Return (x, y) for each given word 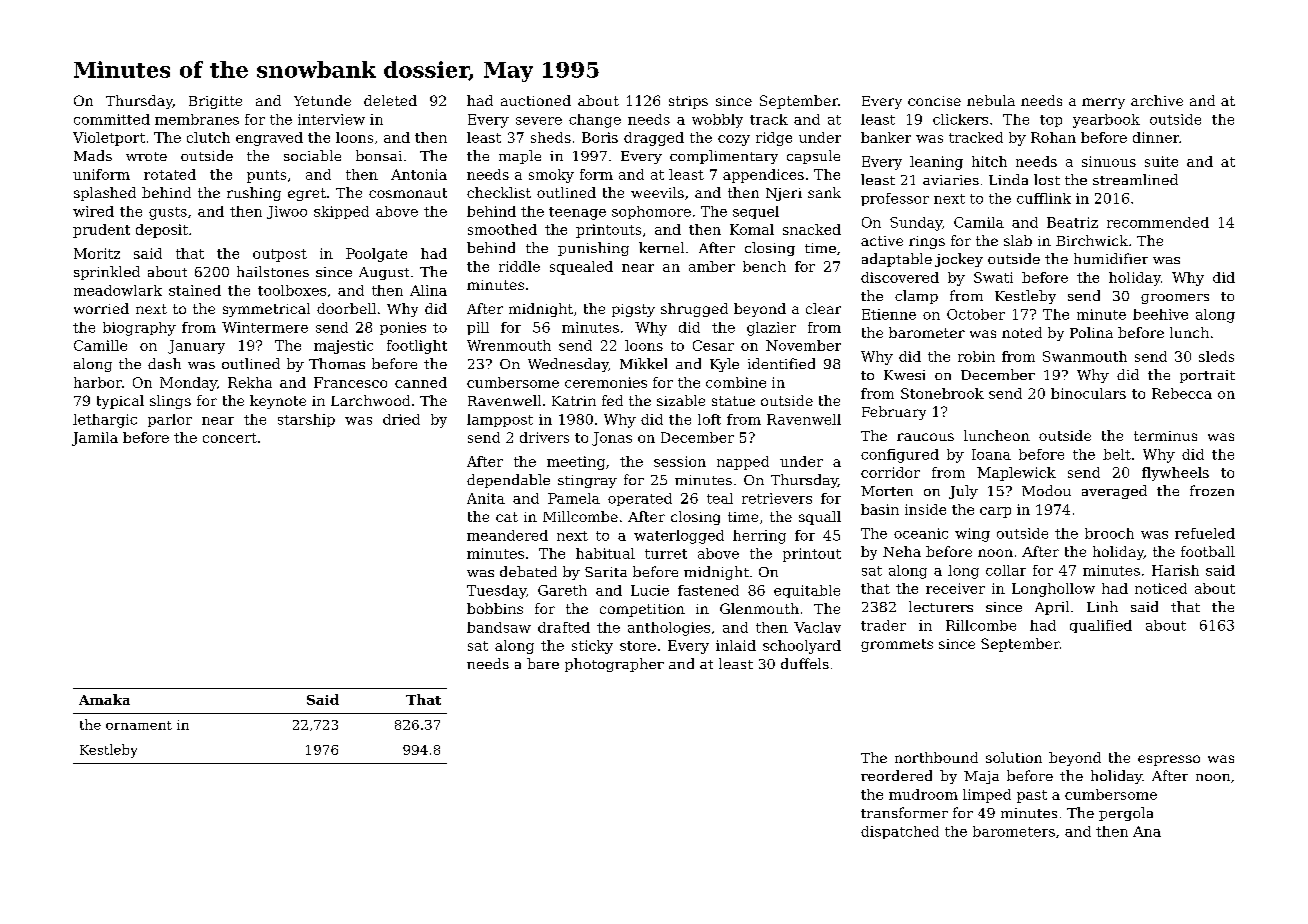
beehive (1160, 314)
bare (543, 663)
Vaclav (817, 627)
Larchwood (370, 400)
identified (781, 363)
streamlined (1135, 179)
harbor (98, 382)
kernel (661, 247)
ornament (139, 725)
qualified (1101, 626)
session (680, 461)
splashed (105, 194)
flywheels (1175, 474)
